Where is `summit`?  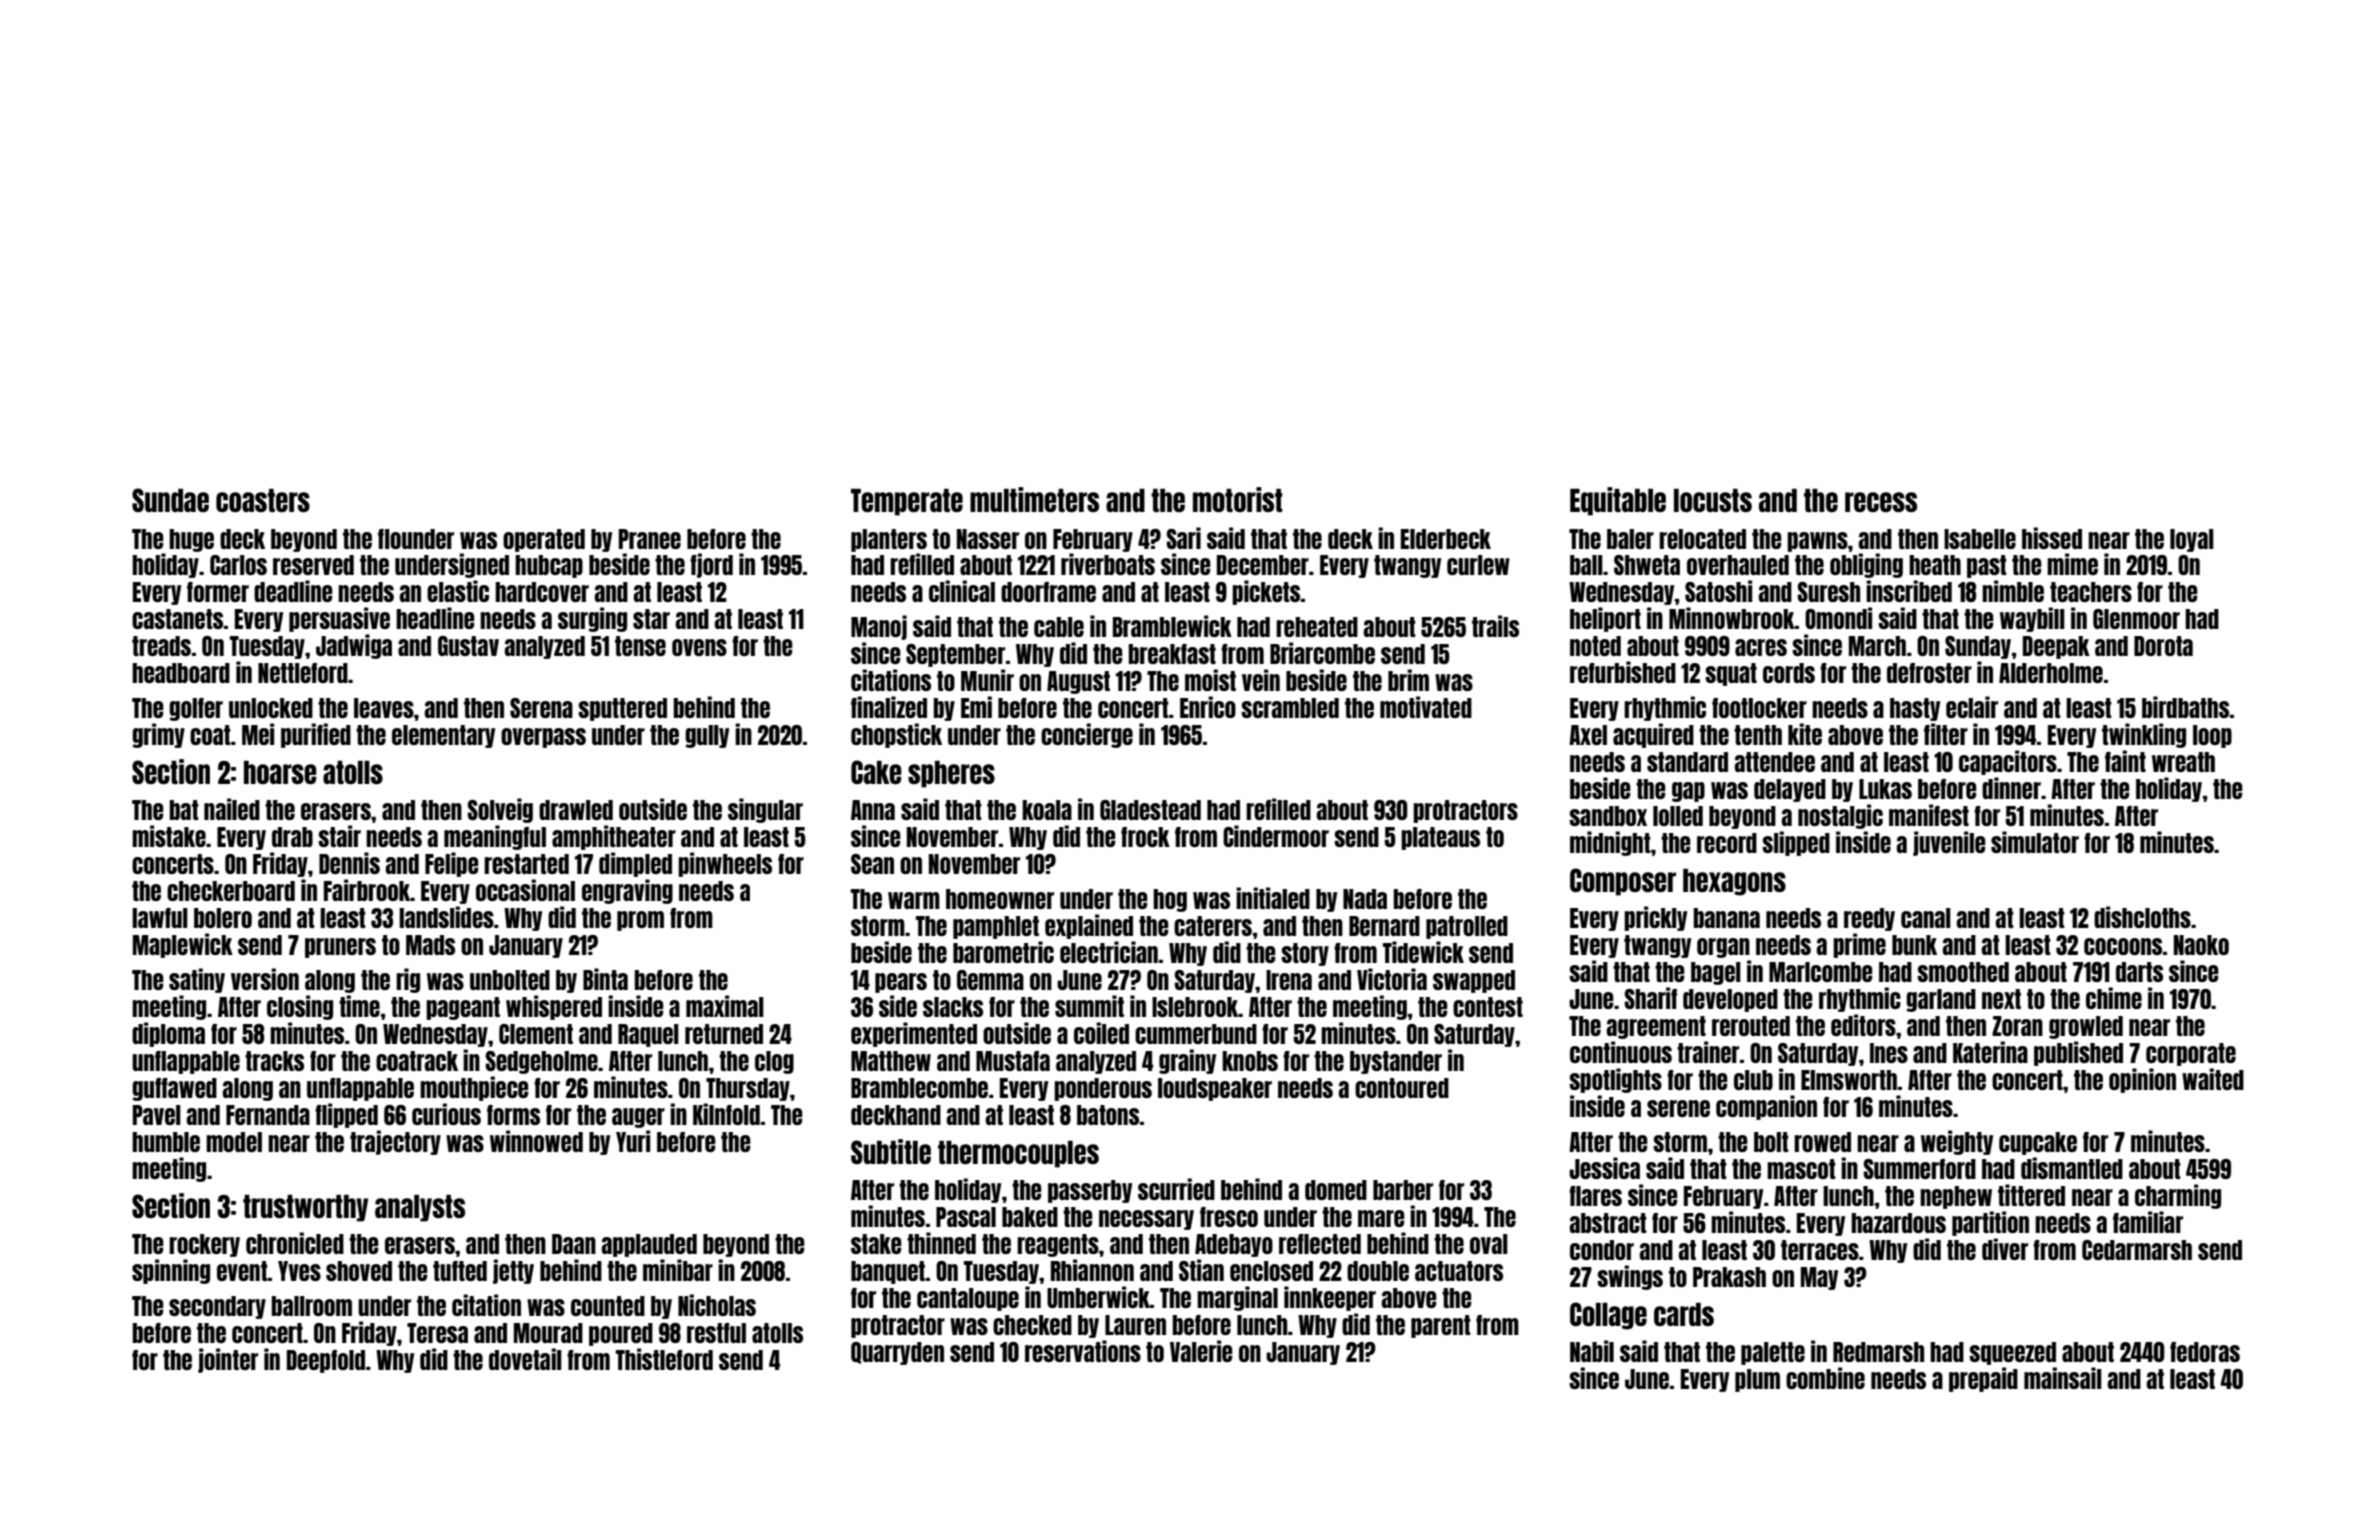 summit is located at coordinates (1089, 1006).
